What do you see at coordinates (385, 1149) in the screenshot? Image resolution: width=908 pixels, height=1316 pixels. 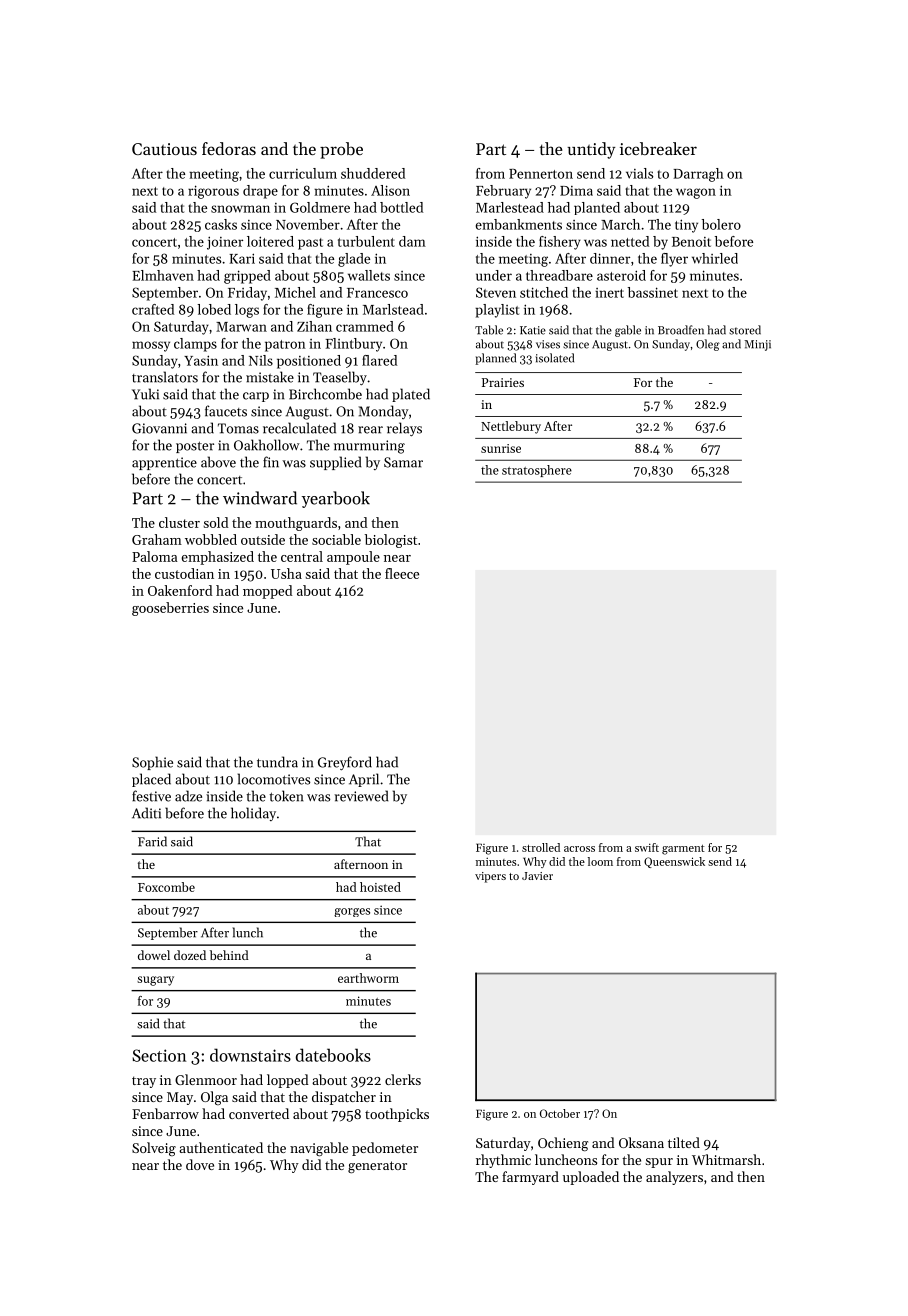 I see `pedometer` at bounding box center [385, 1149].
